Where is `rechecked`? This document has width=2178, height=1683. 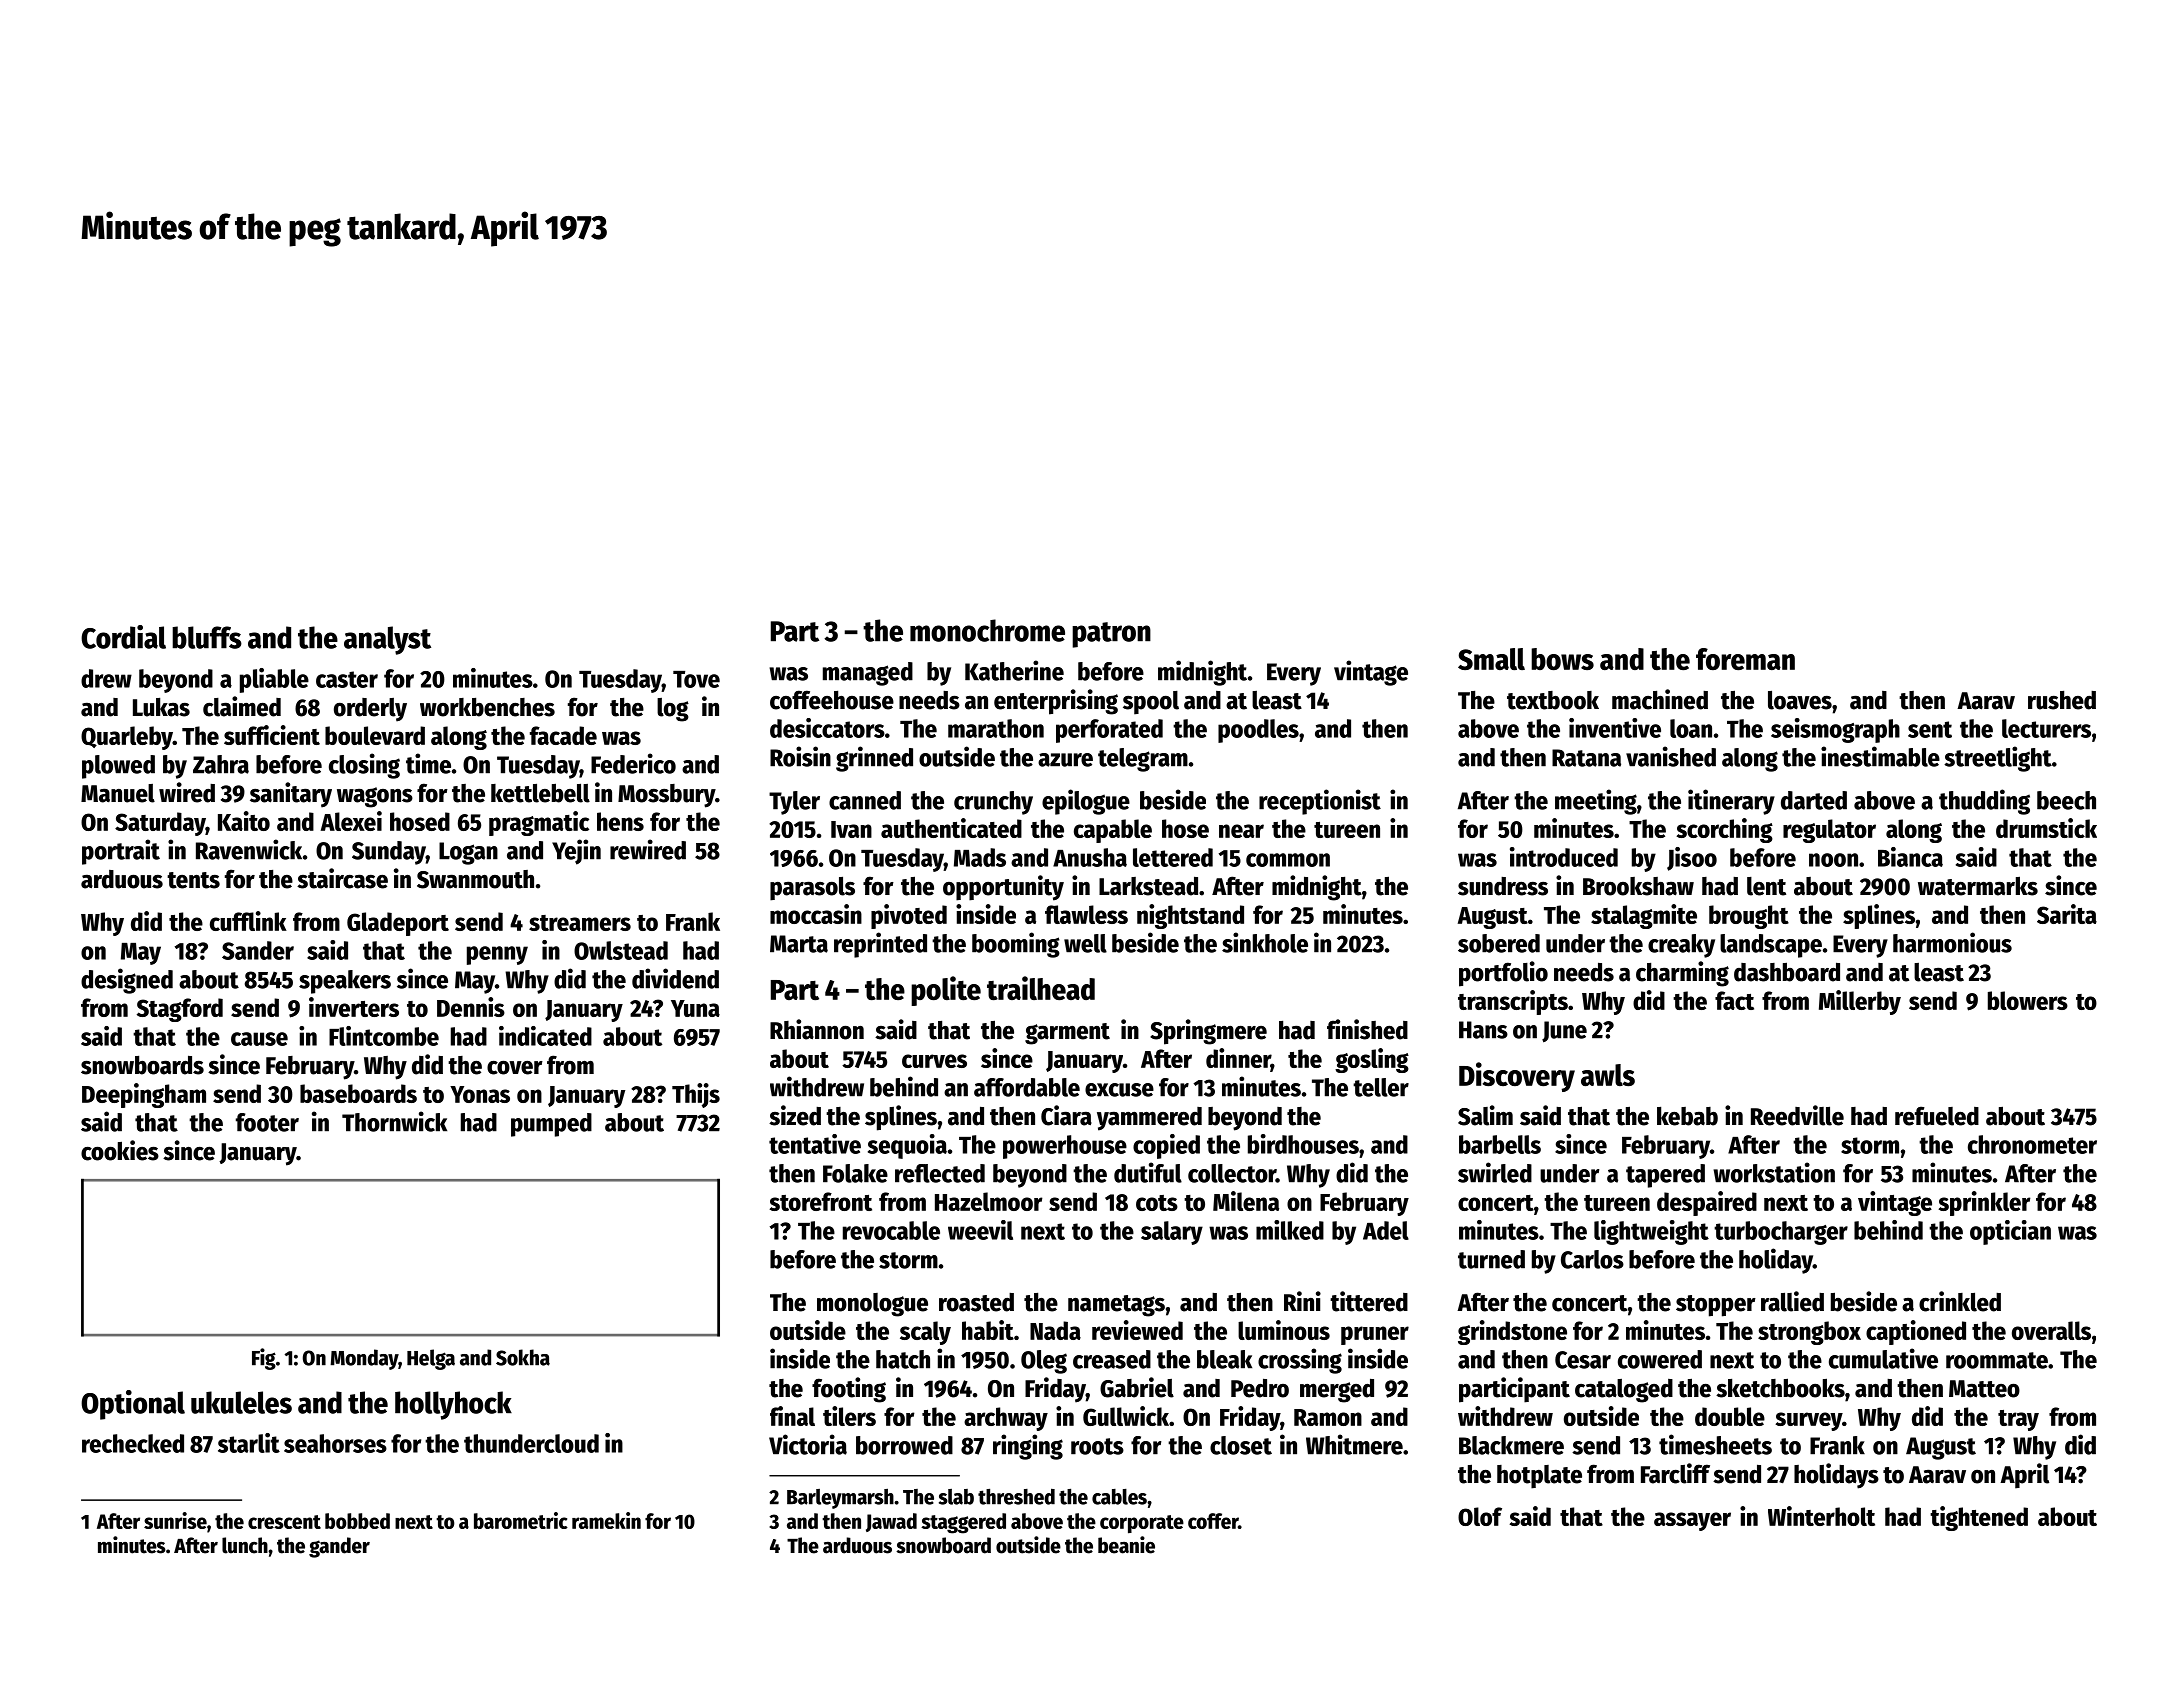
rechecked is located at coordinates (133, 1443).
